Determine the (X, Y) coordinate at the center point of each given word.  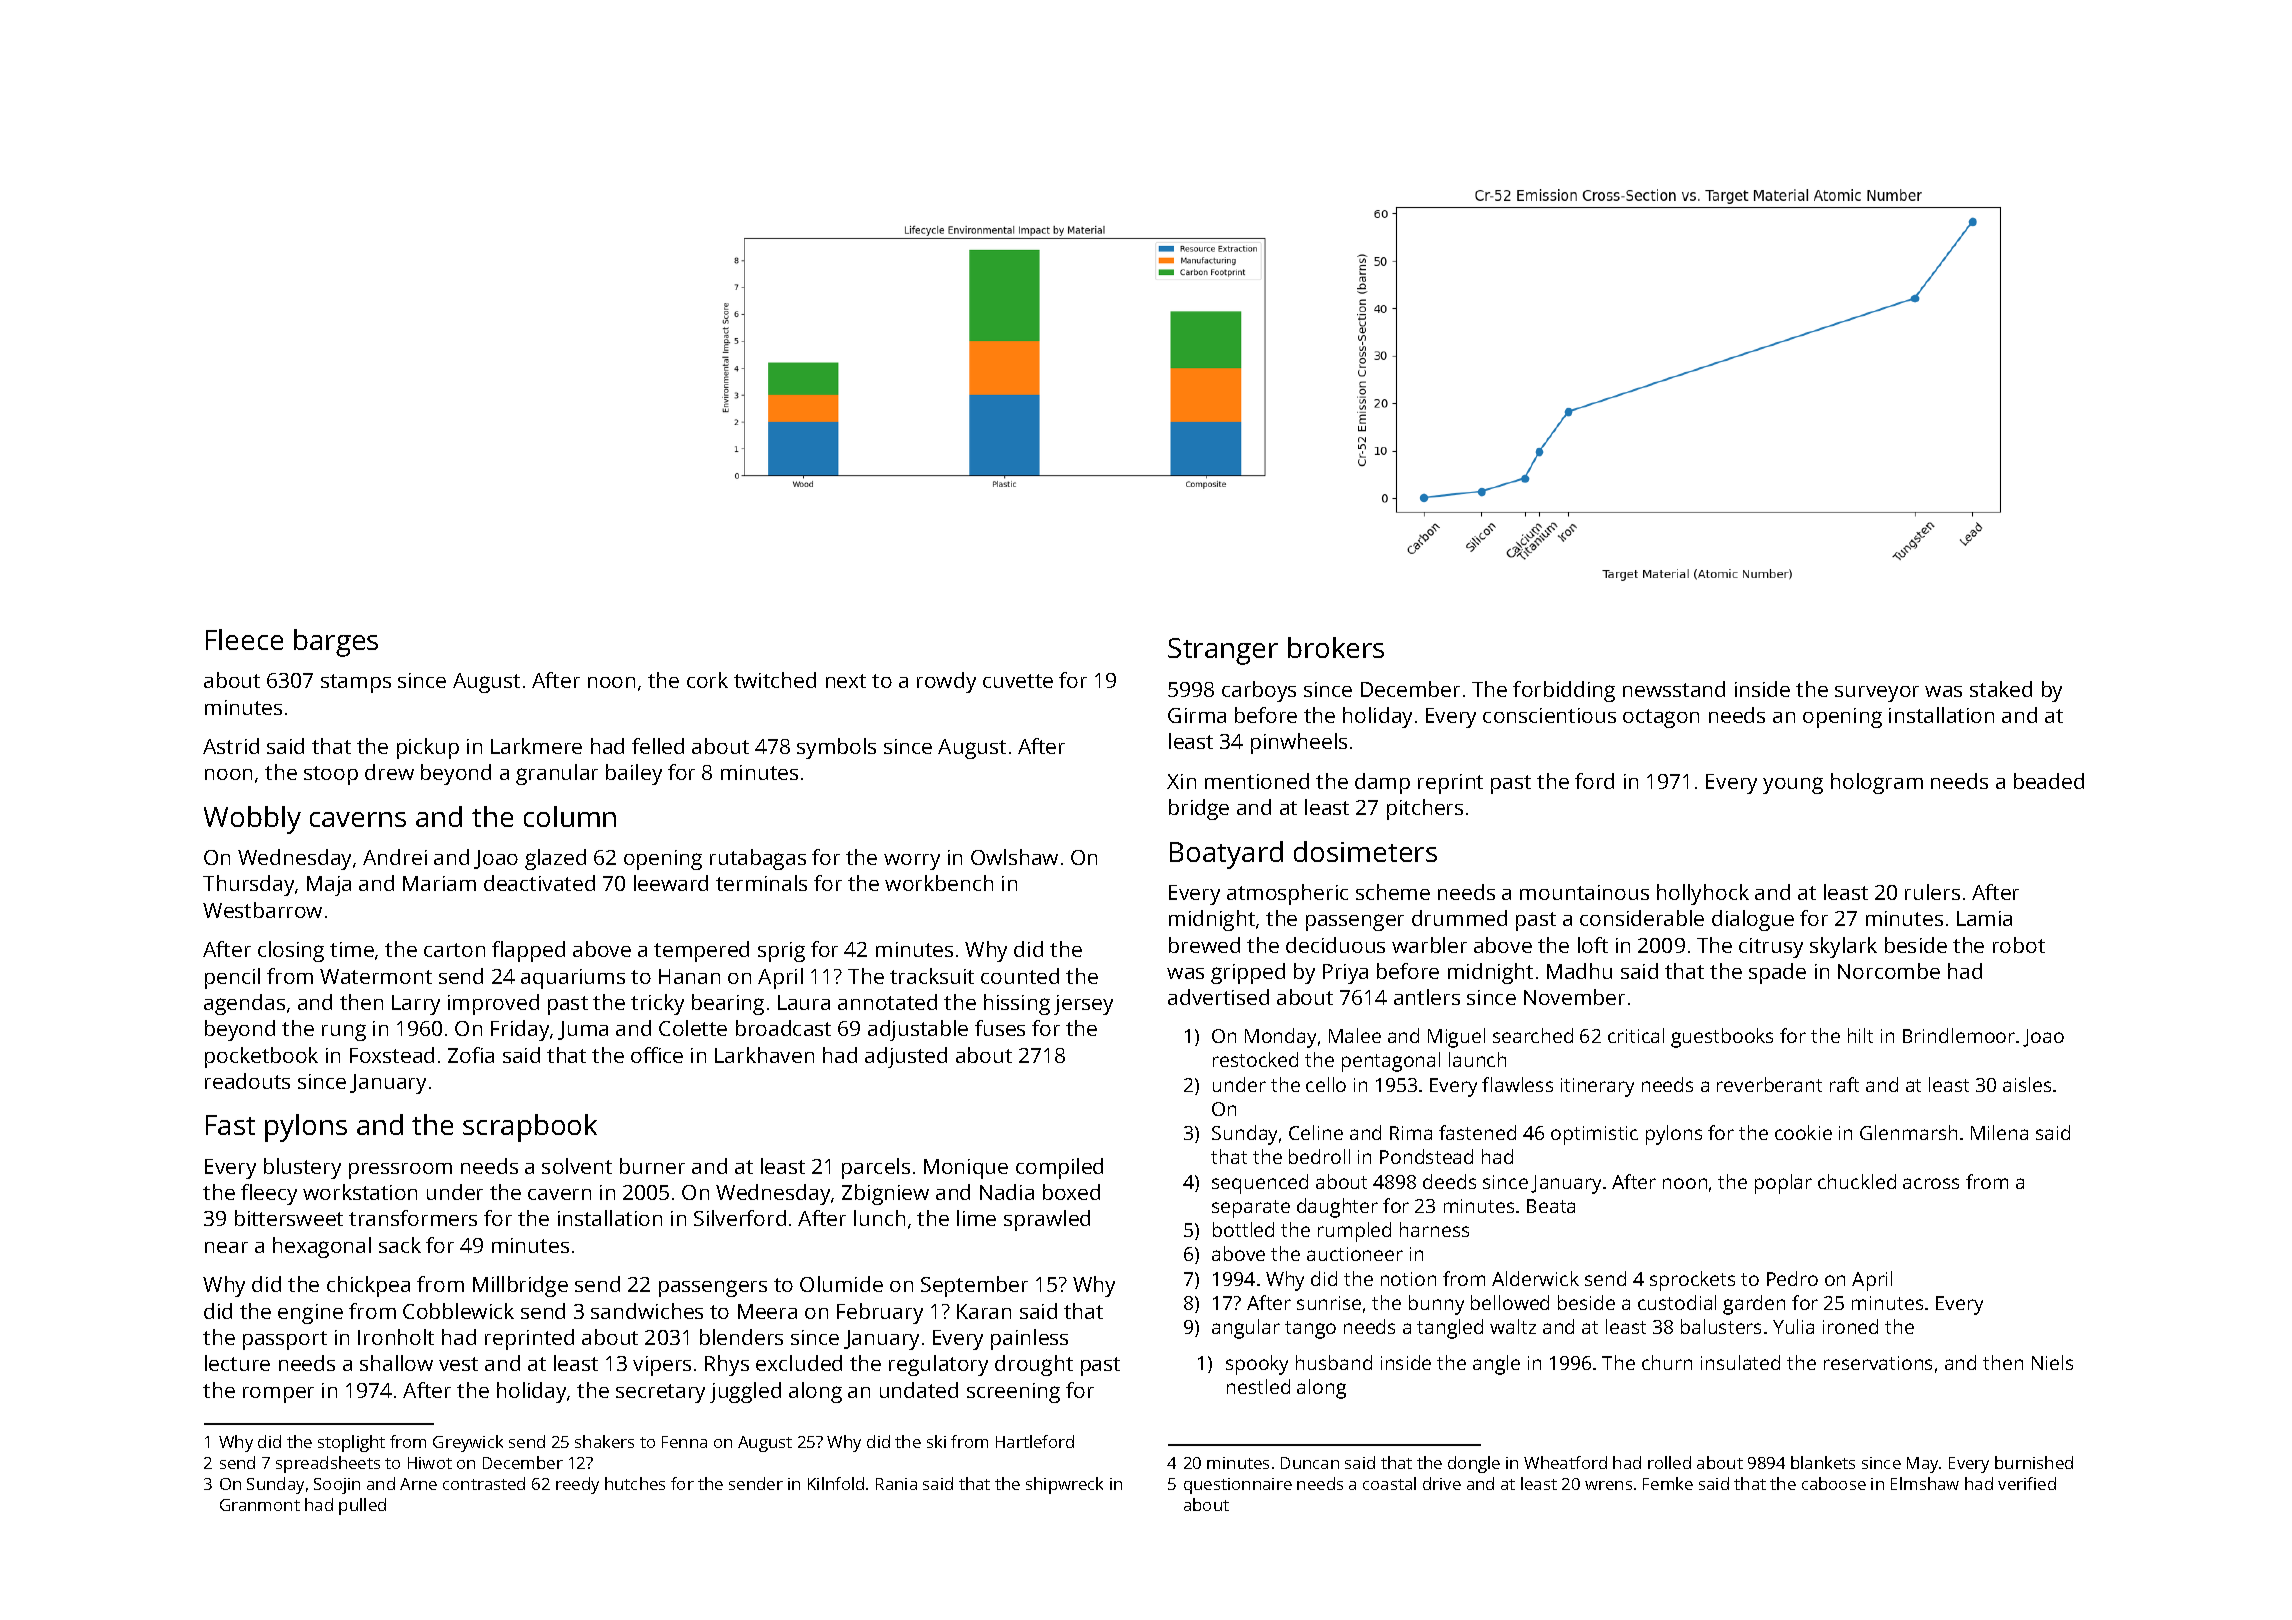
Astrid (231, 746)
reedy (577, 1485)
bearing (728, 1004)
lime (976, 1218)
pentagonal (1391, 1062)
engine (310, 1314)
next (846, 681)
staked (2001, 689)
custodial (1677, 1302)
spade (1777, 973)
